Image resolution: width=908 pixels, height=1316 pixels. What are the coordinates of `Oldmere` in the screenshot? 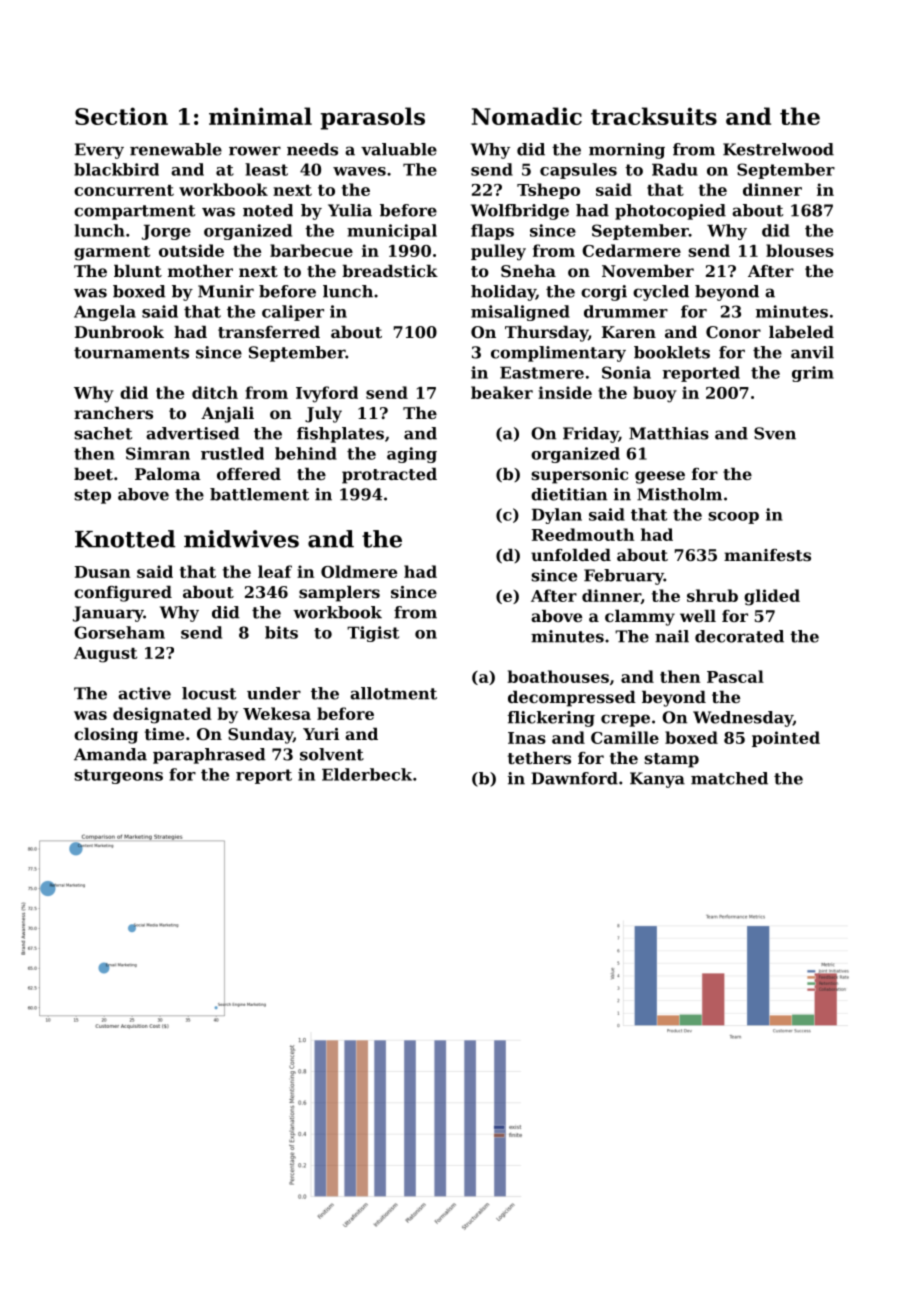 It's located at (359, 571).
